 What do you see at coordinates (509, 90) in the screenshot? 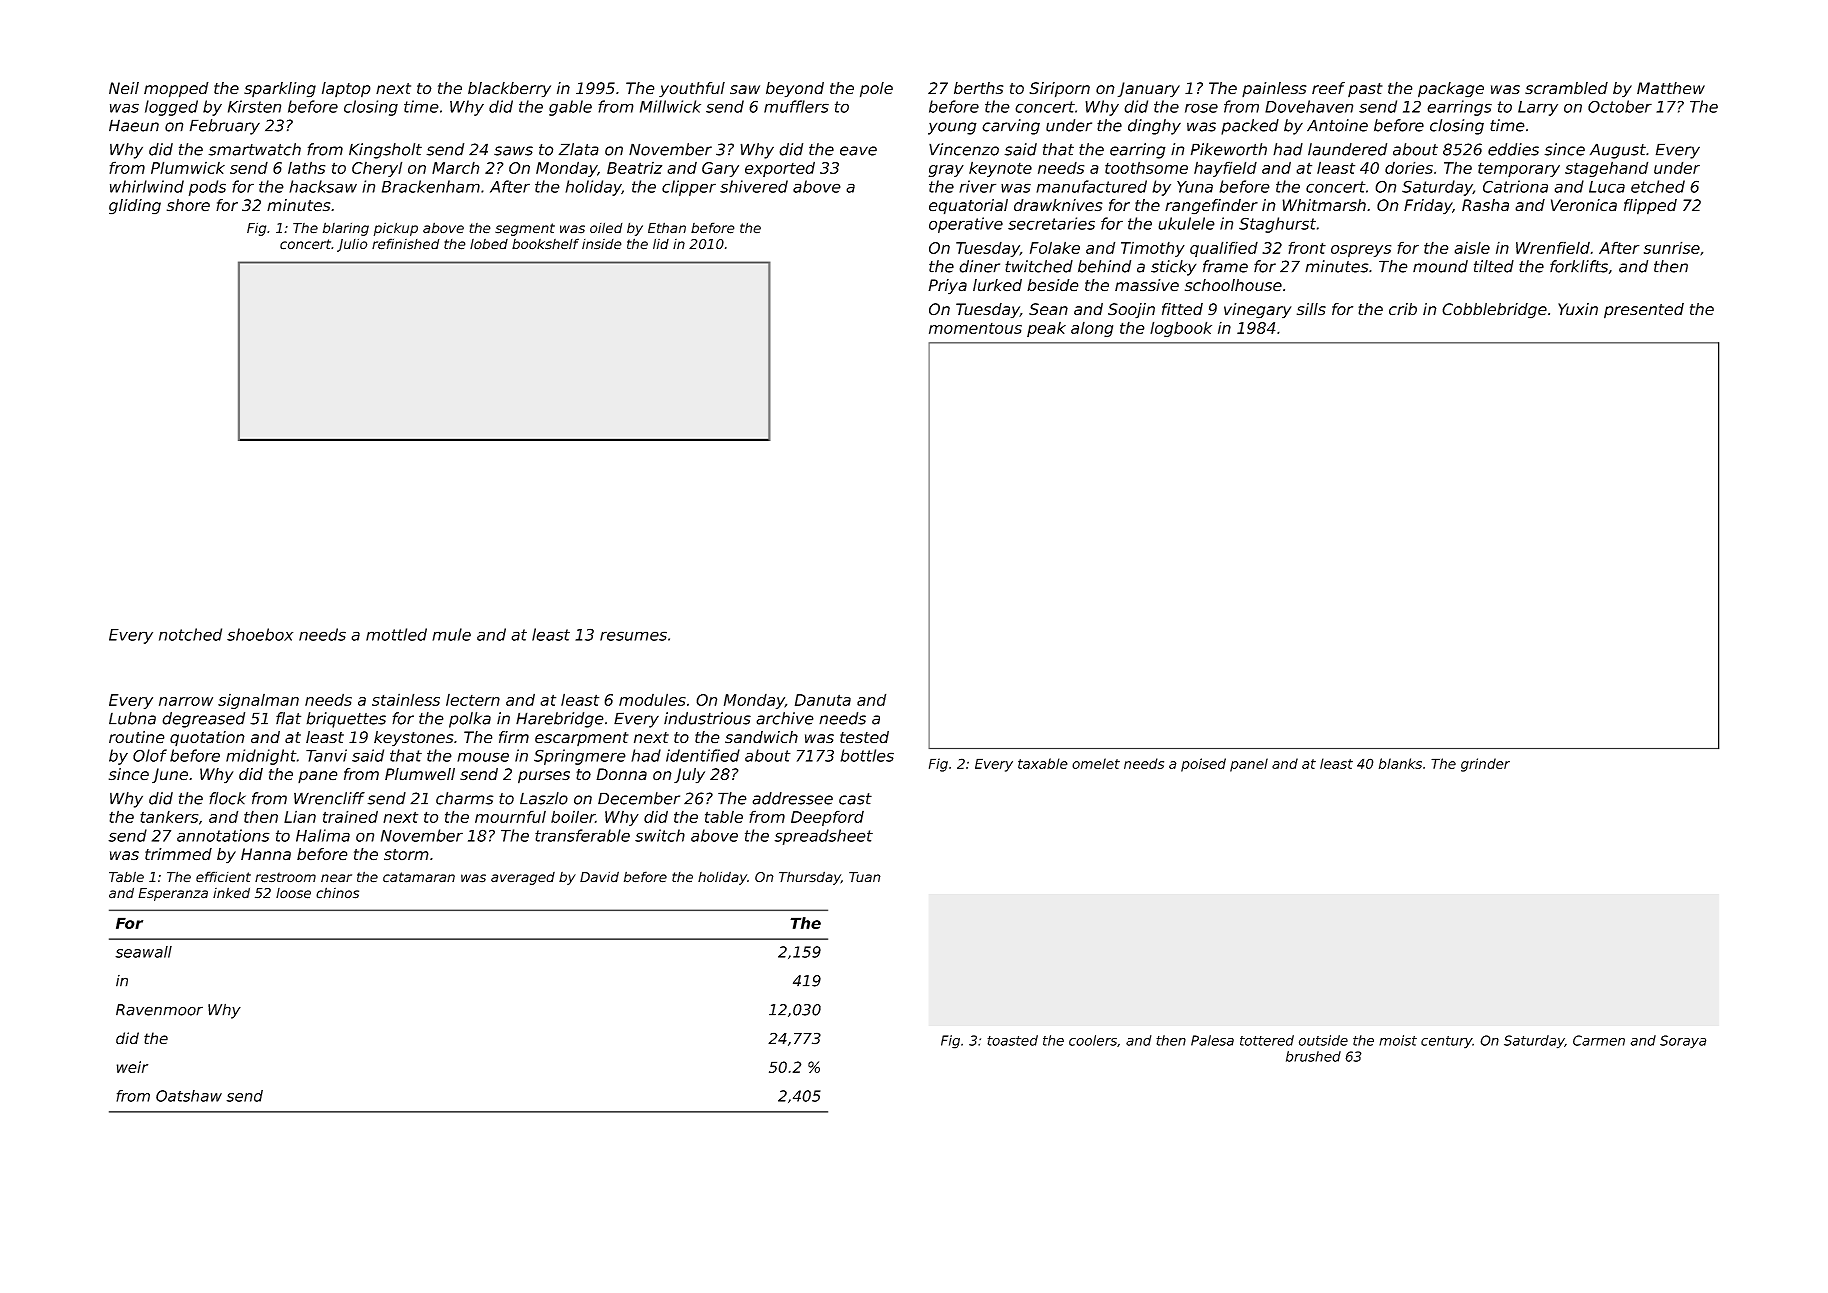
I see `blackberry` at bounding box center [509, 90].
